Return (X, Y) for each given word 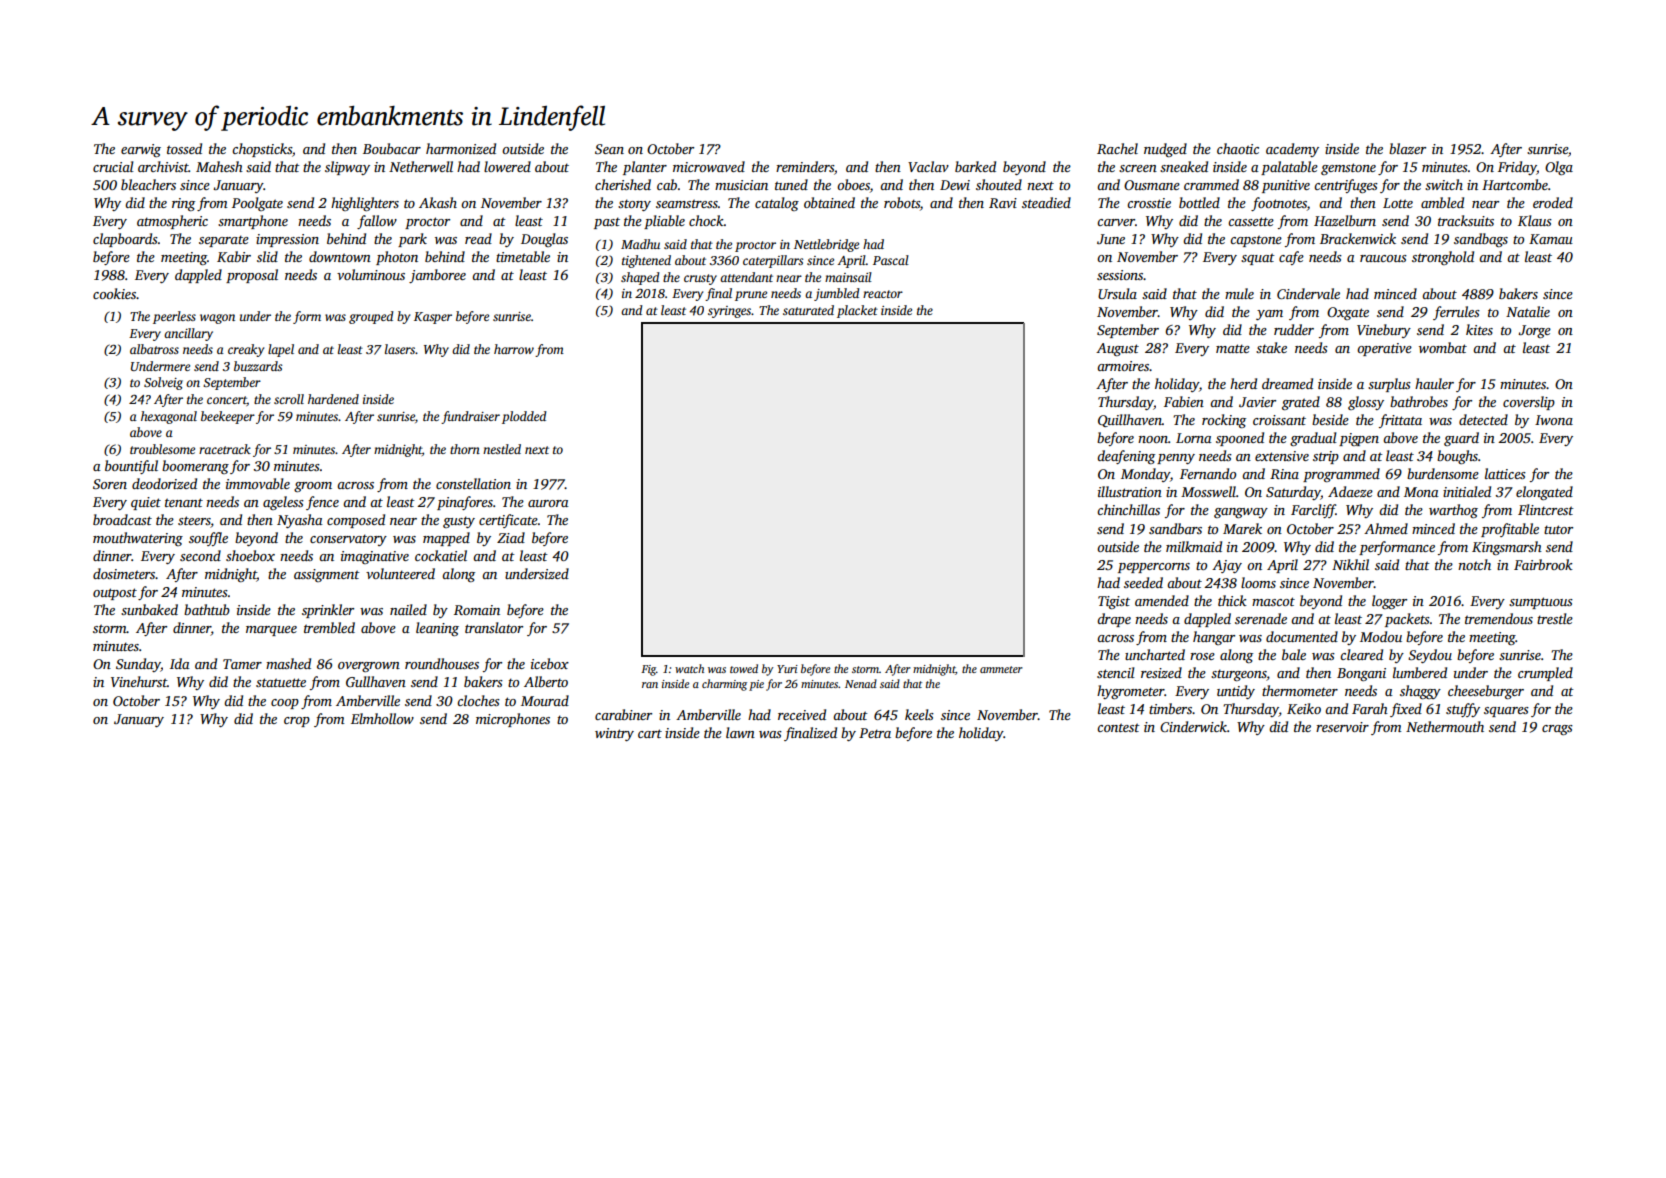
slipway (347, 168)
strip (1326, 457)
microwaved (709, 166)
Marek (1242, 528)
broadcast (122, 519)
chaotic (1238, 148)
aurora (548, 503)
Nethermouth (1445, 726)
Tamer (242, 664)
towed (744, 668)
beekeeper (228, 417)
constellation (473, 483)
